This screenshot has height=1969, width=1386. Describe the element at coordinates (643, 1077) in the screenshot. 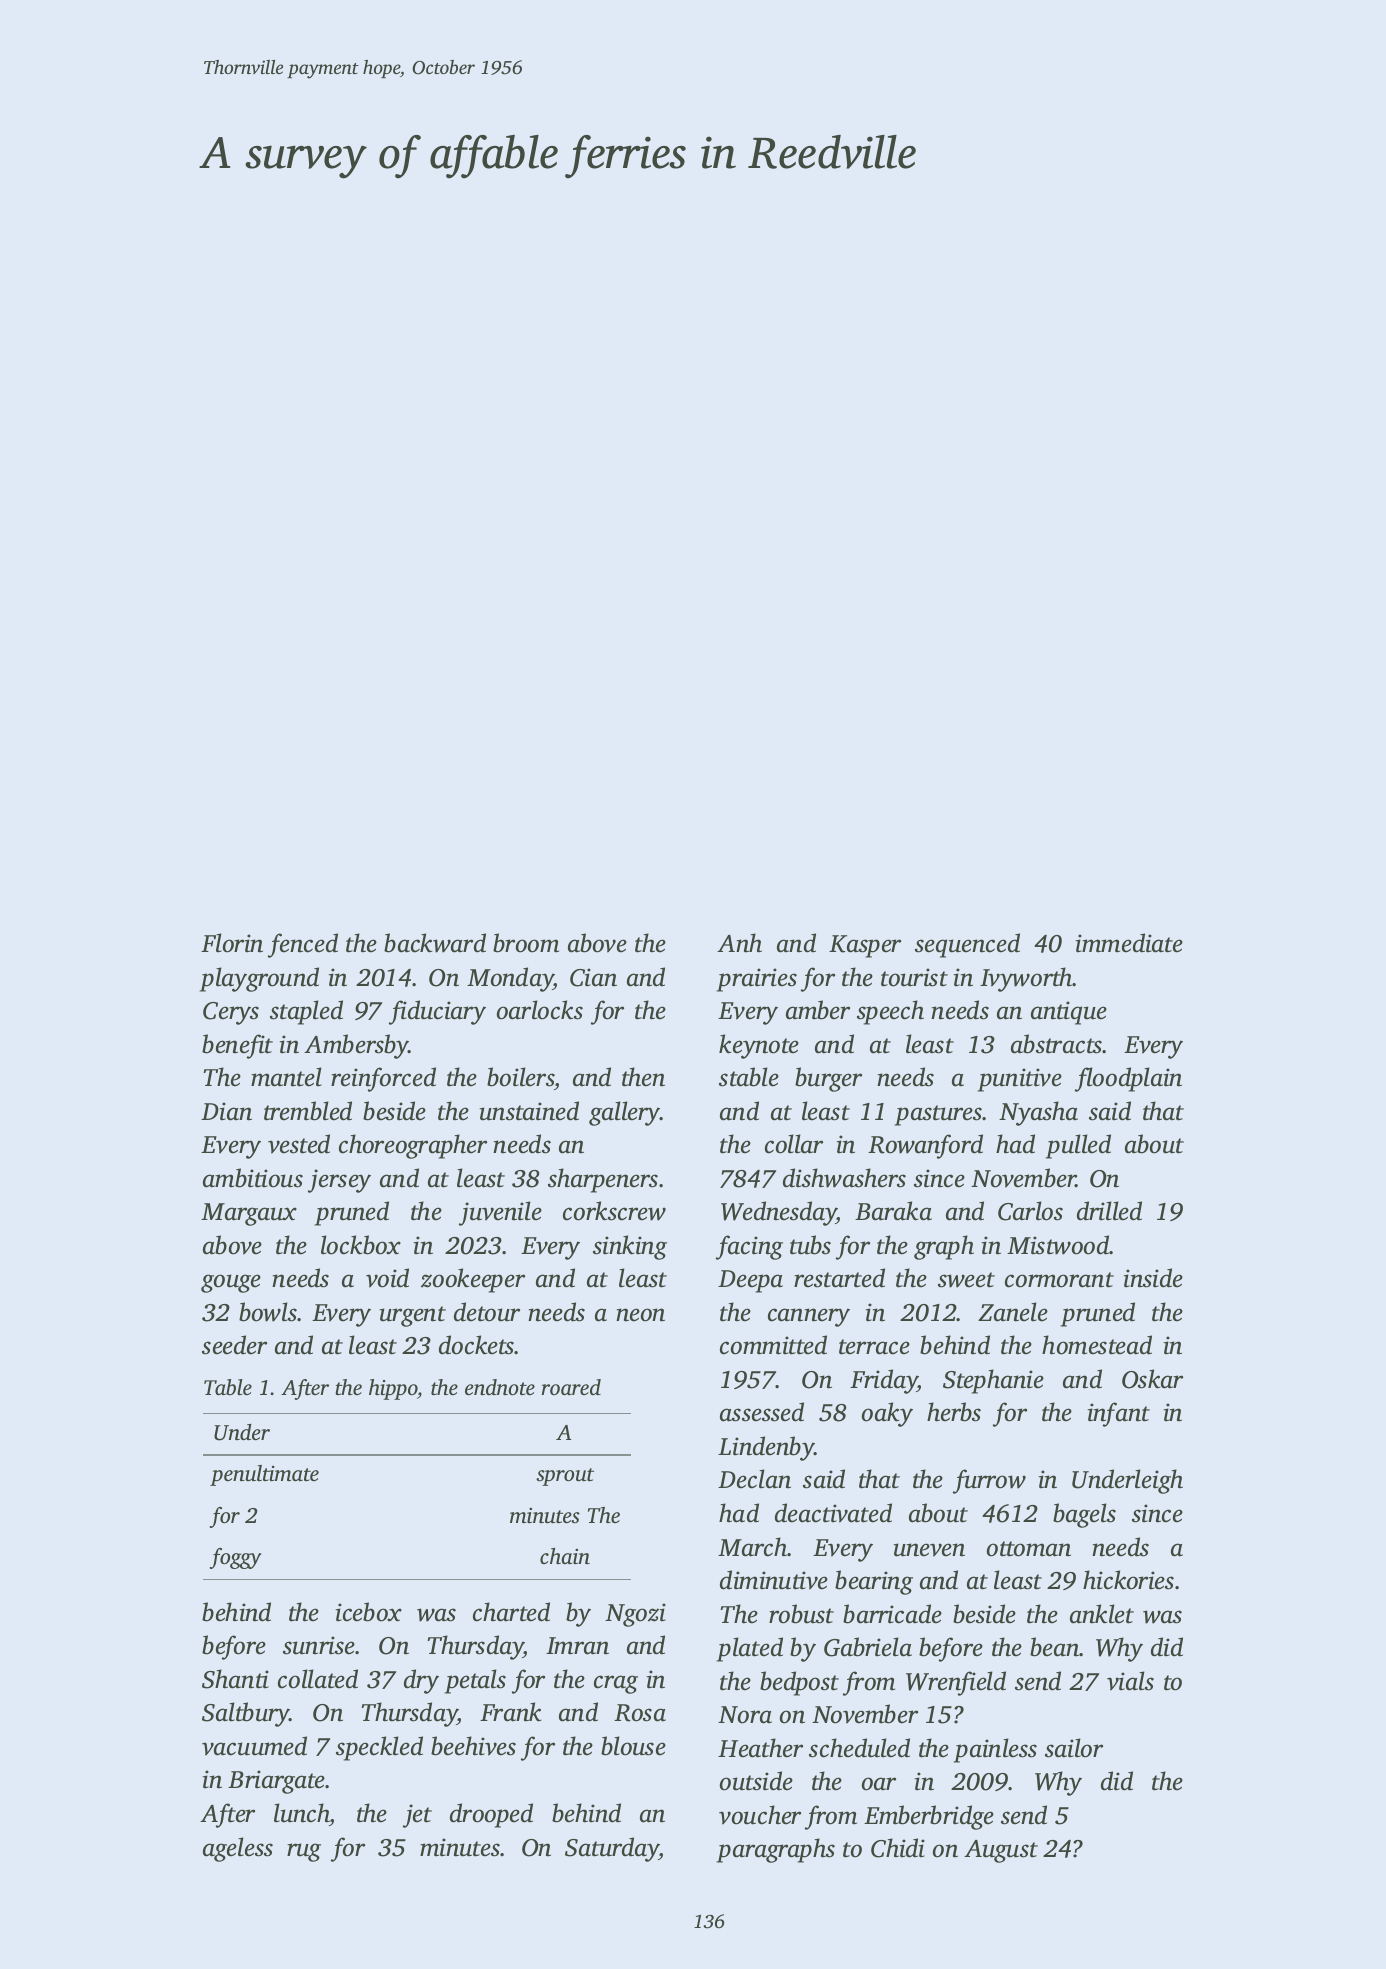

I see `then` at that location.
